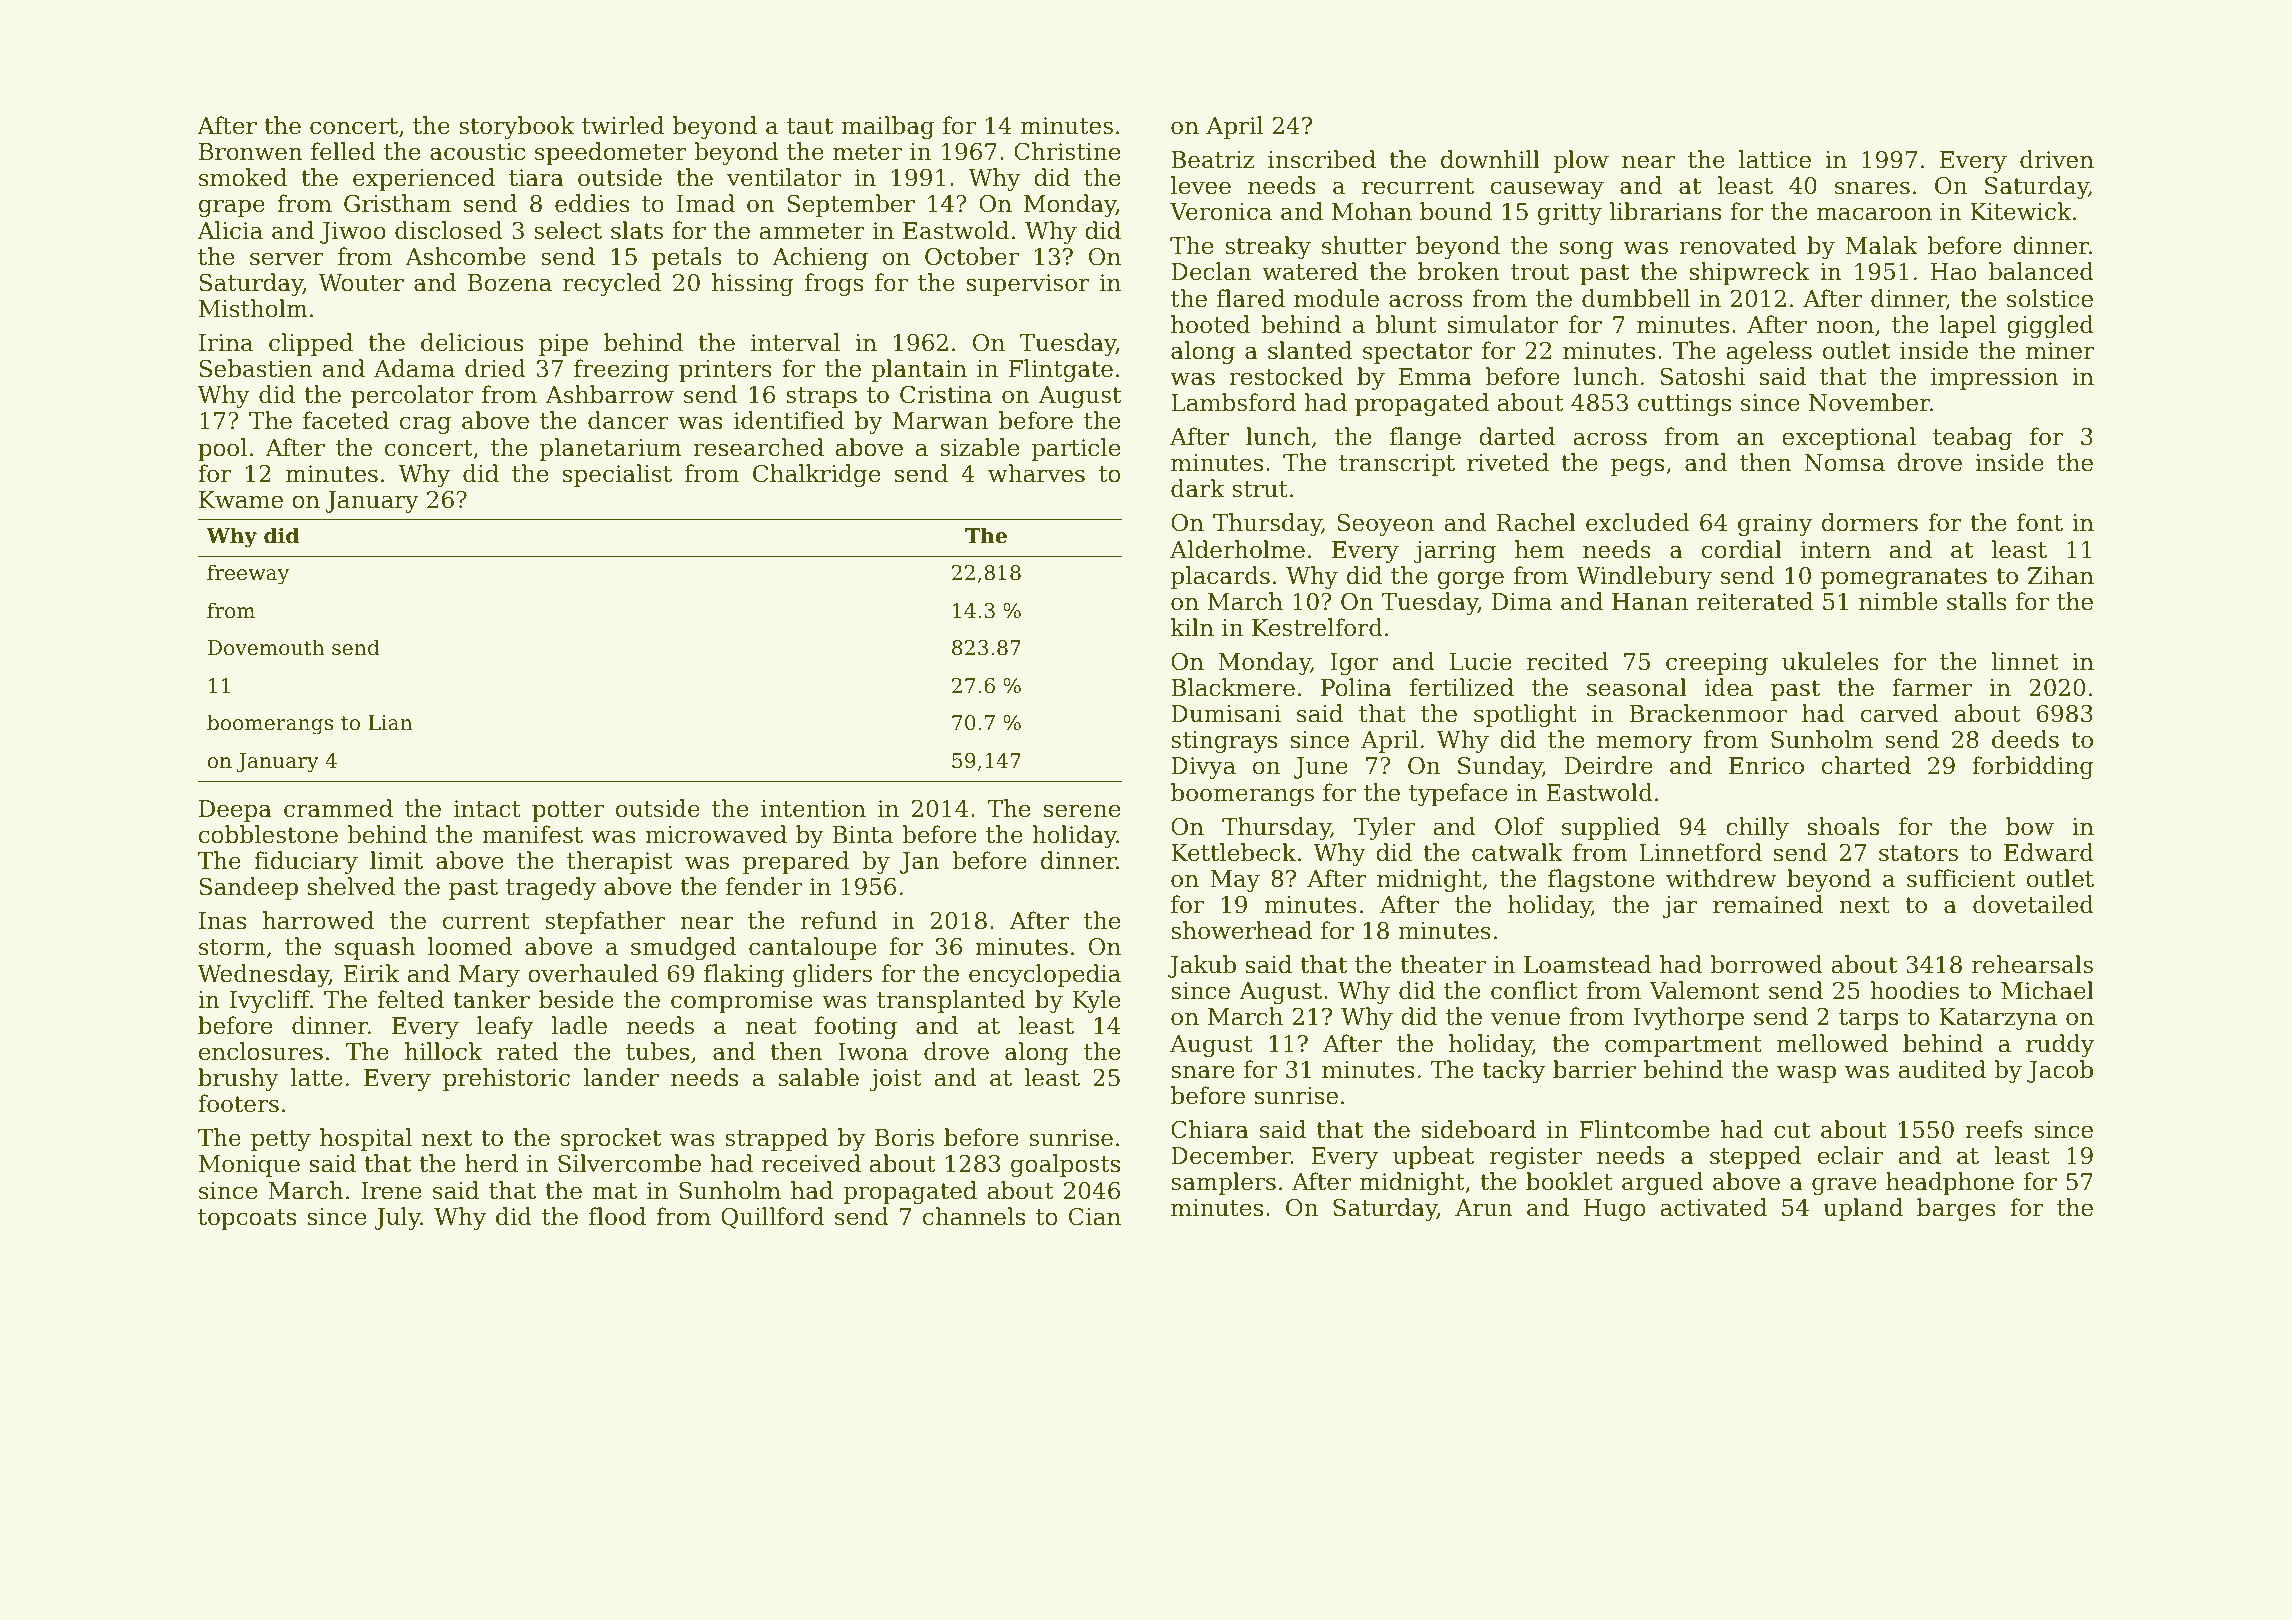 This page has height=1620, width=2292. What do you see at coordinates (619, 862) in the page?
I see `therapist` at bounding box center [619, 862].
